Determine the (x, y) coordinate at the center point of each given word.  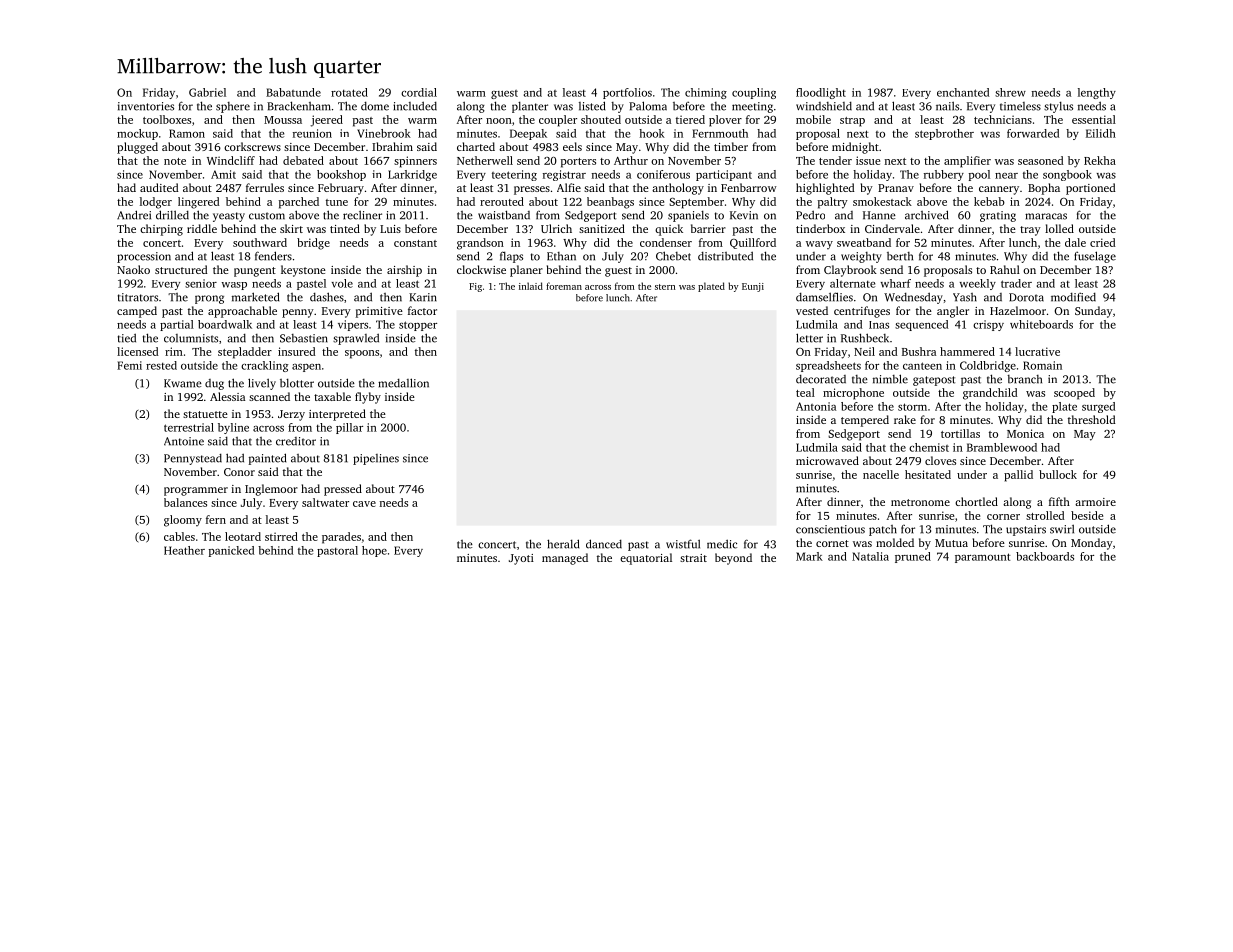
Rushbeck (865, 338)
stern (665, 287)
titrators (138, 297)
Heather (184, 550)
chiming (706, 93)
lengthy (1097, 93)
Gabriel (207, 92)
